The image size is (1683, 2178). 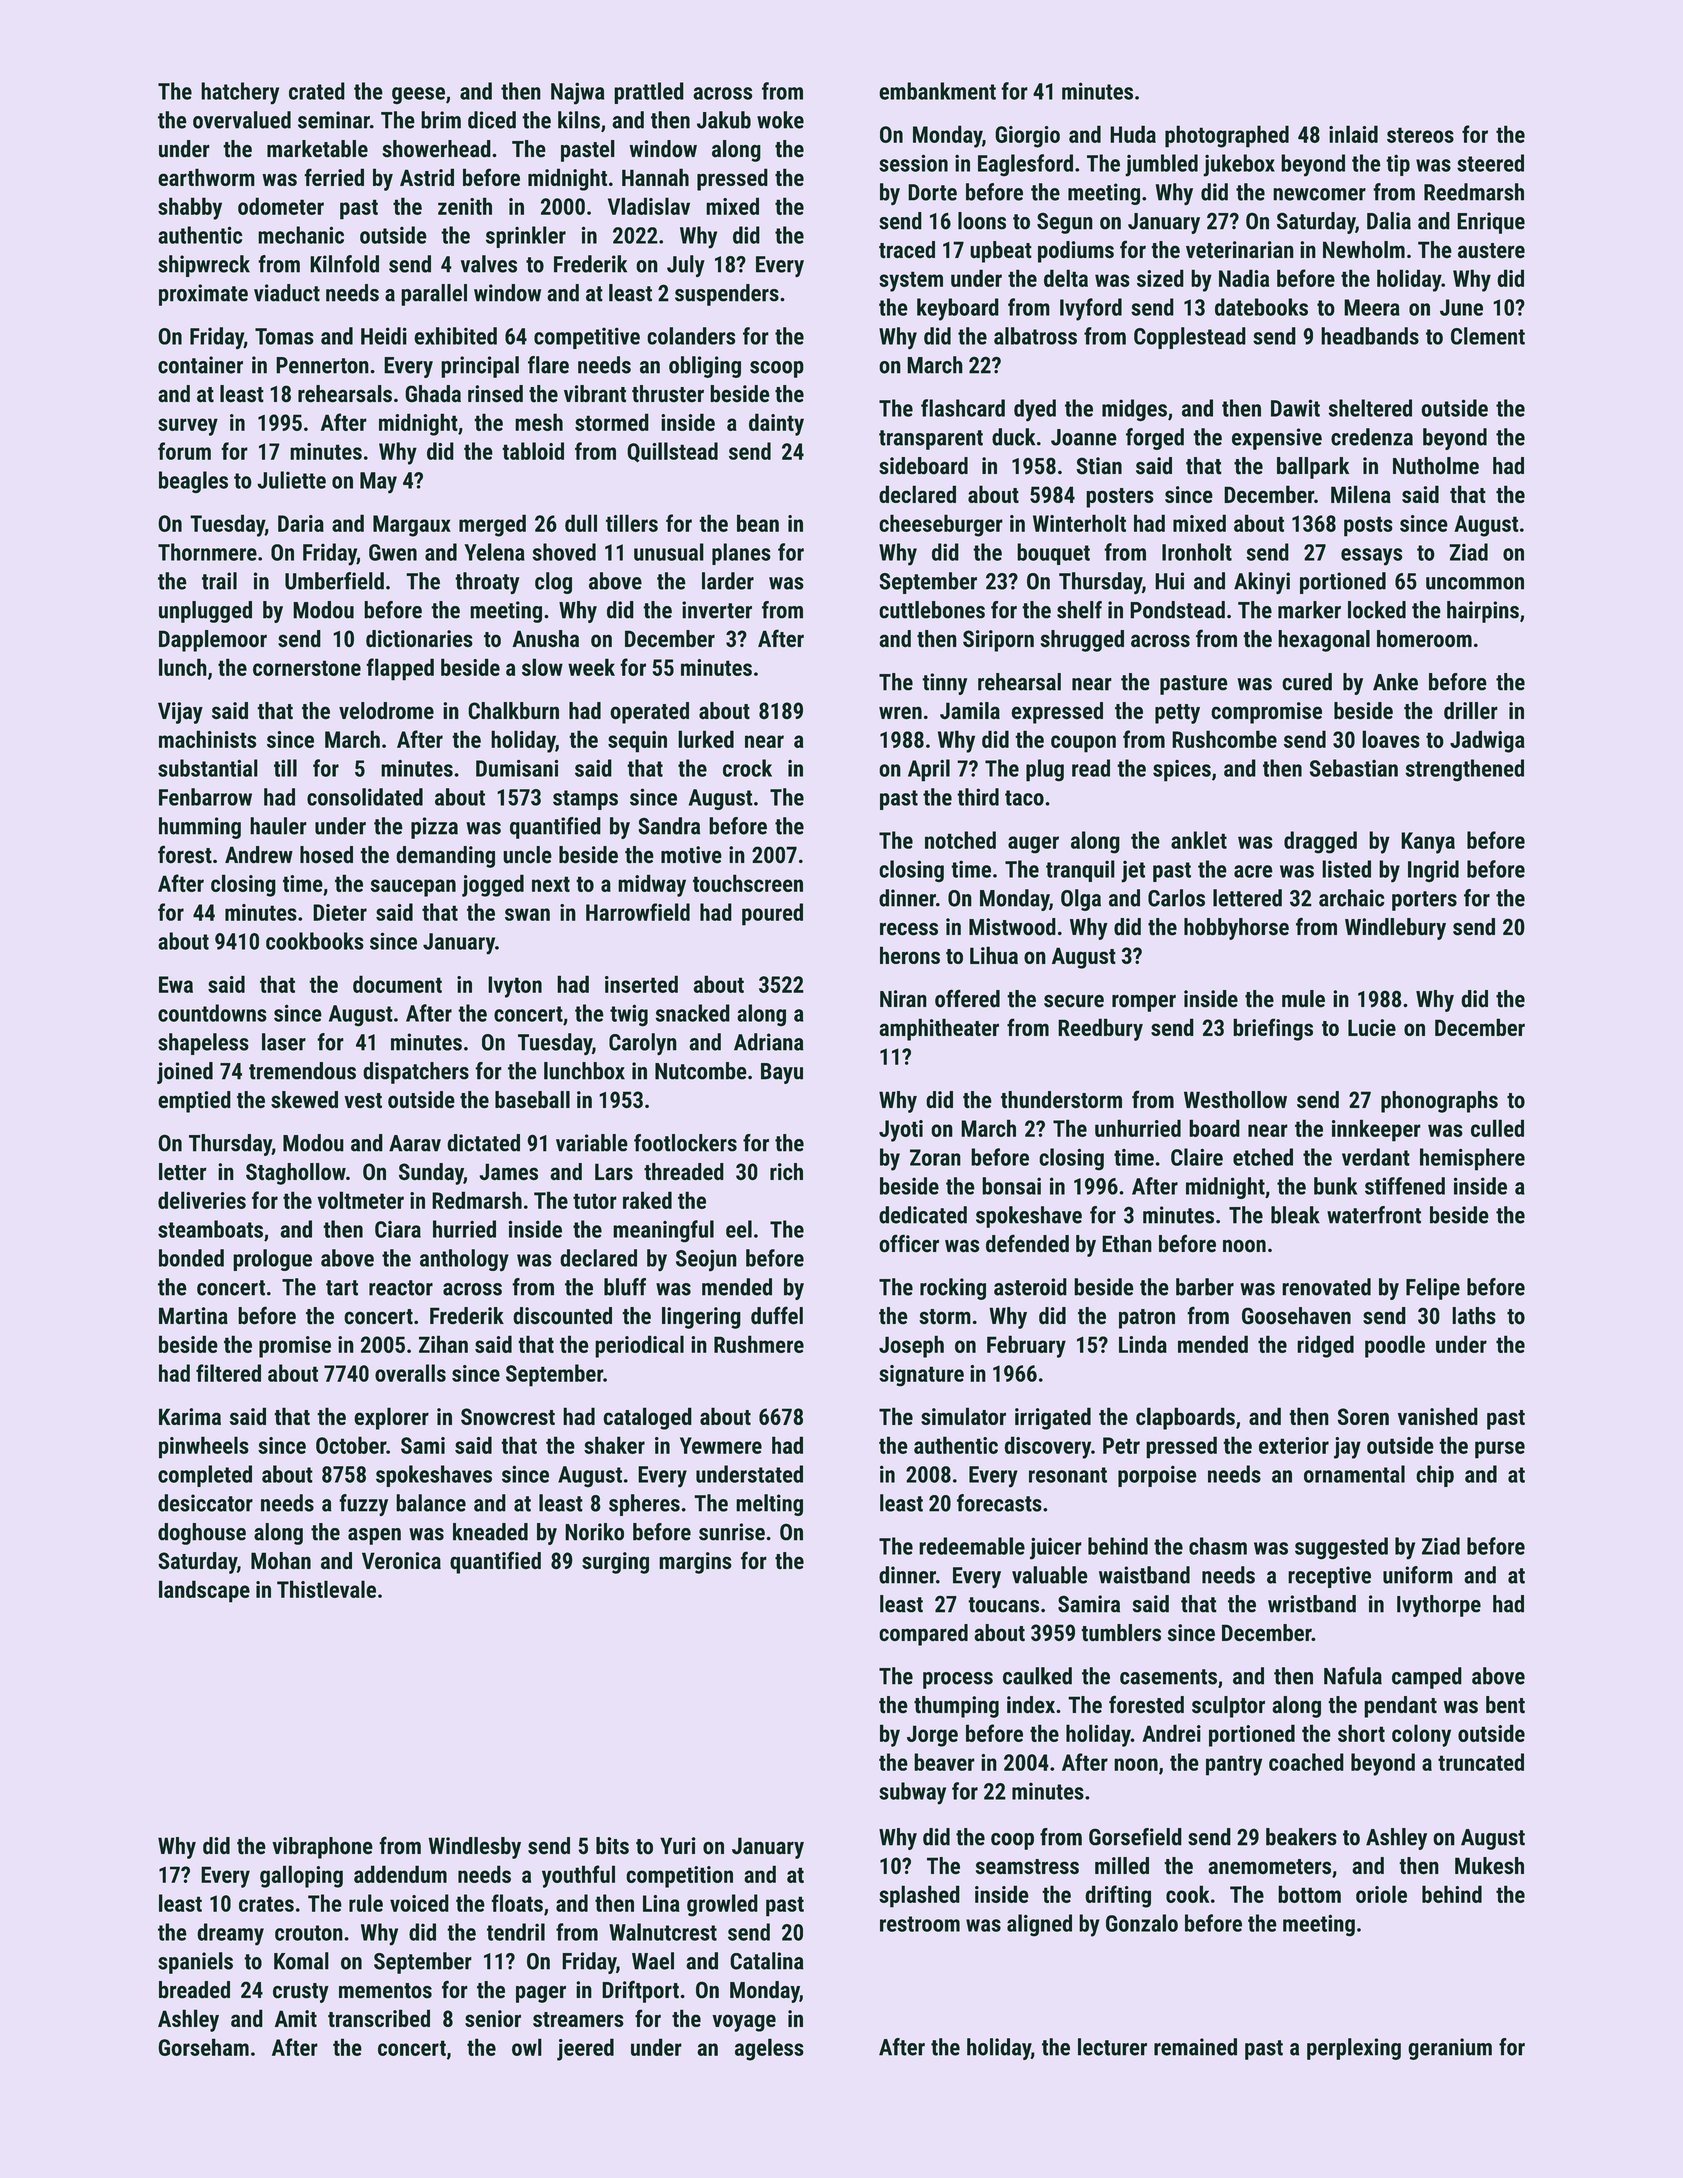 What do you see at coordinates (464, 1260) in the document?
I see `anthology` at bounding box center [464, 1260].
